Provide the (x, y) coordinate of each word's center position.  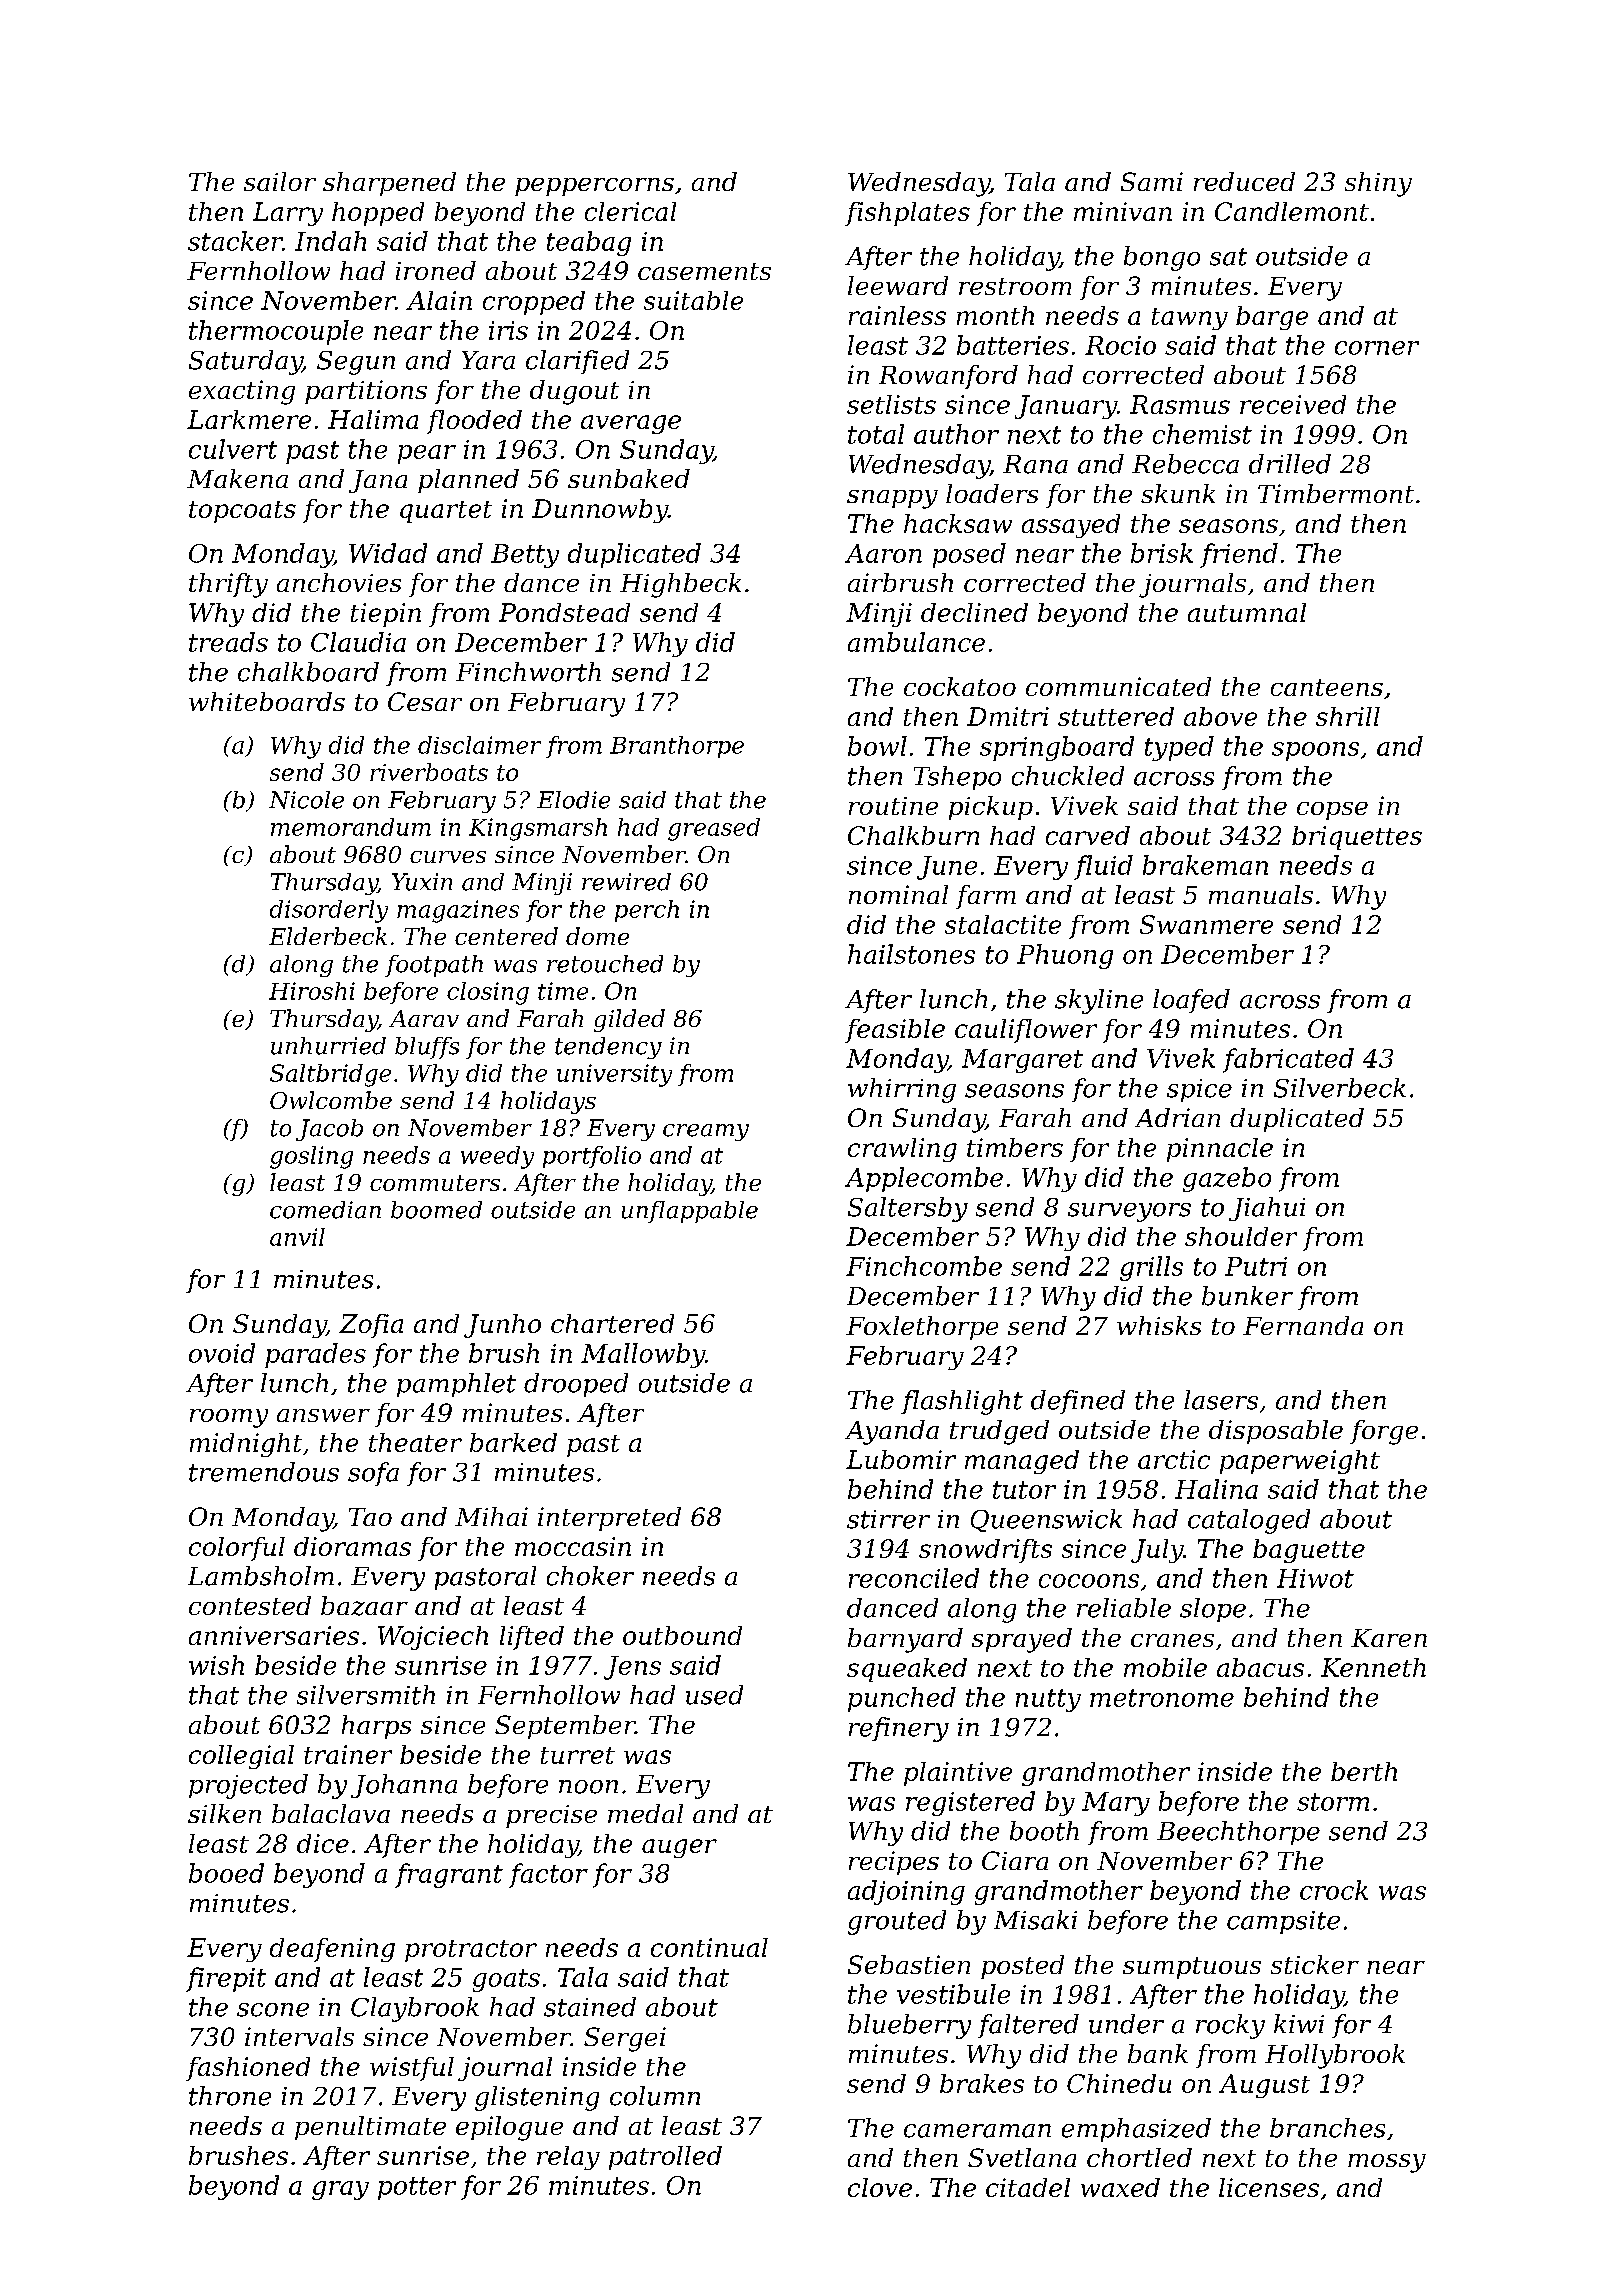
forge (1384, 1432)
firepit (226, 1979)
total (876, 434)
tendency (608, 1048)
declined (974, 612)
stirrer (888, 1519)
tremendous (264, 1472)
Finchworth (528, 672)
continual (709, 1947)
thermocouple (276, 332)
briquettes (1357, 838)
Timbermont (1336, 493)
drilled (1290, 464)
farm (986, 897)
